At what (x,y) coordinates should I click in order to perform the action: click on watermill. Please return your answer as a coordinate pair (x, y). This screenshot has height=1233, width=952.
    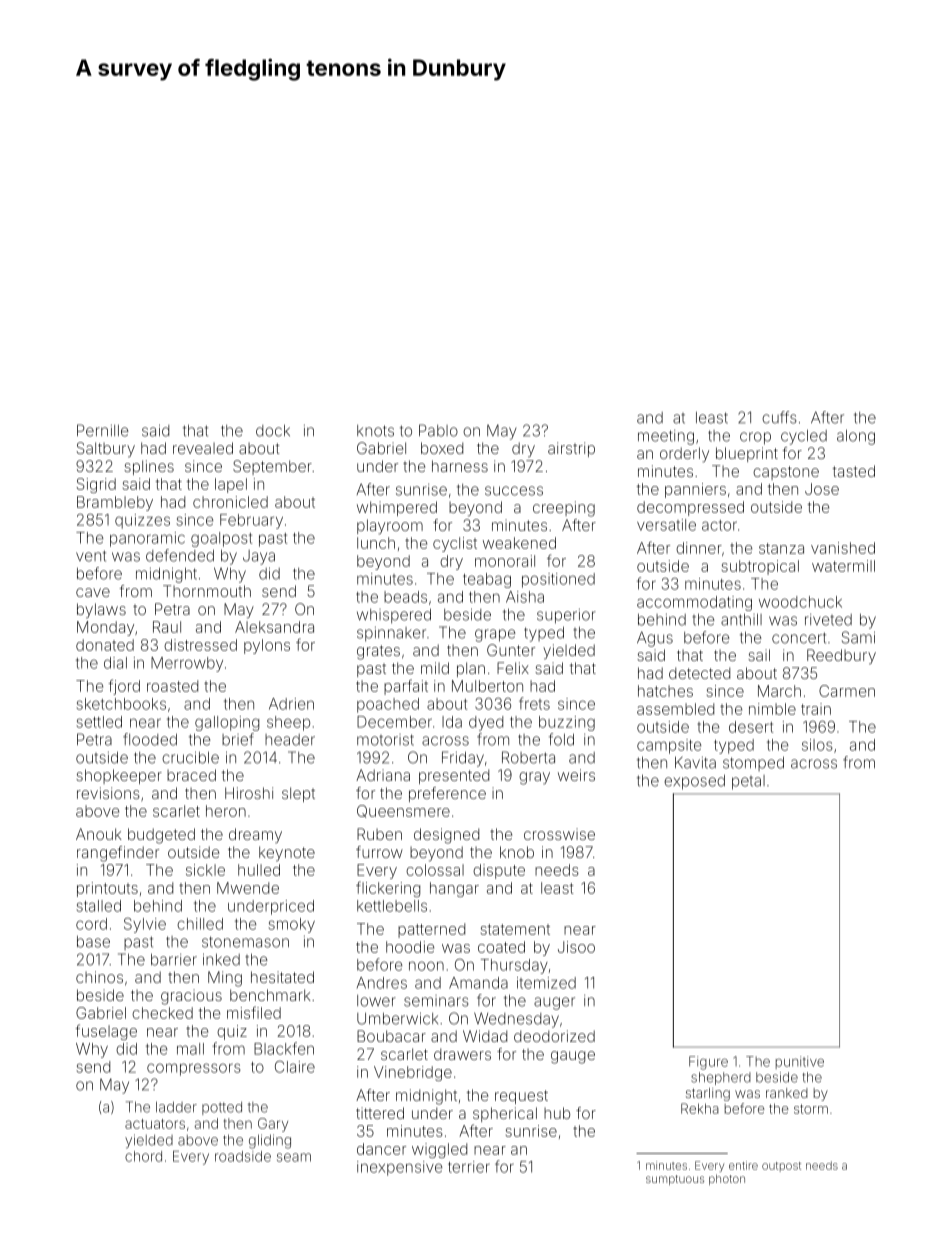
    Looking at the image, I should click on (843, 566).
